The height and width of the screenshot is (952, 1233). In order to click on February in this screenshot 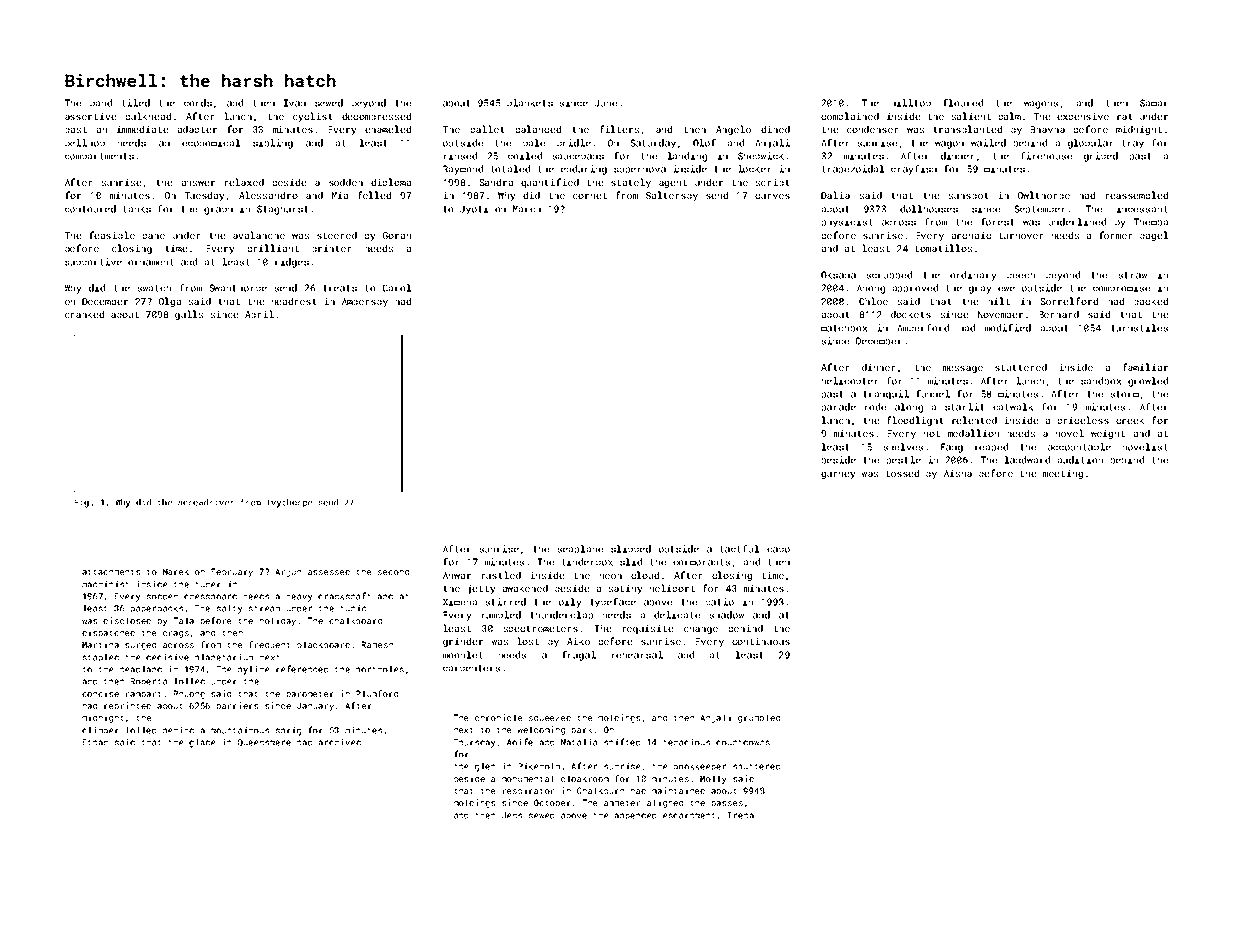, I will do `click(232, 572)`.
